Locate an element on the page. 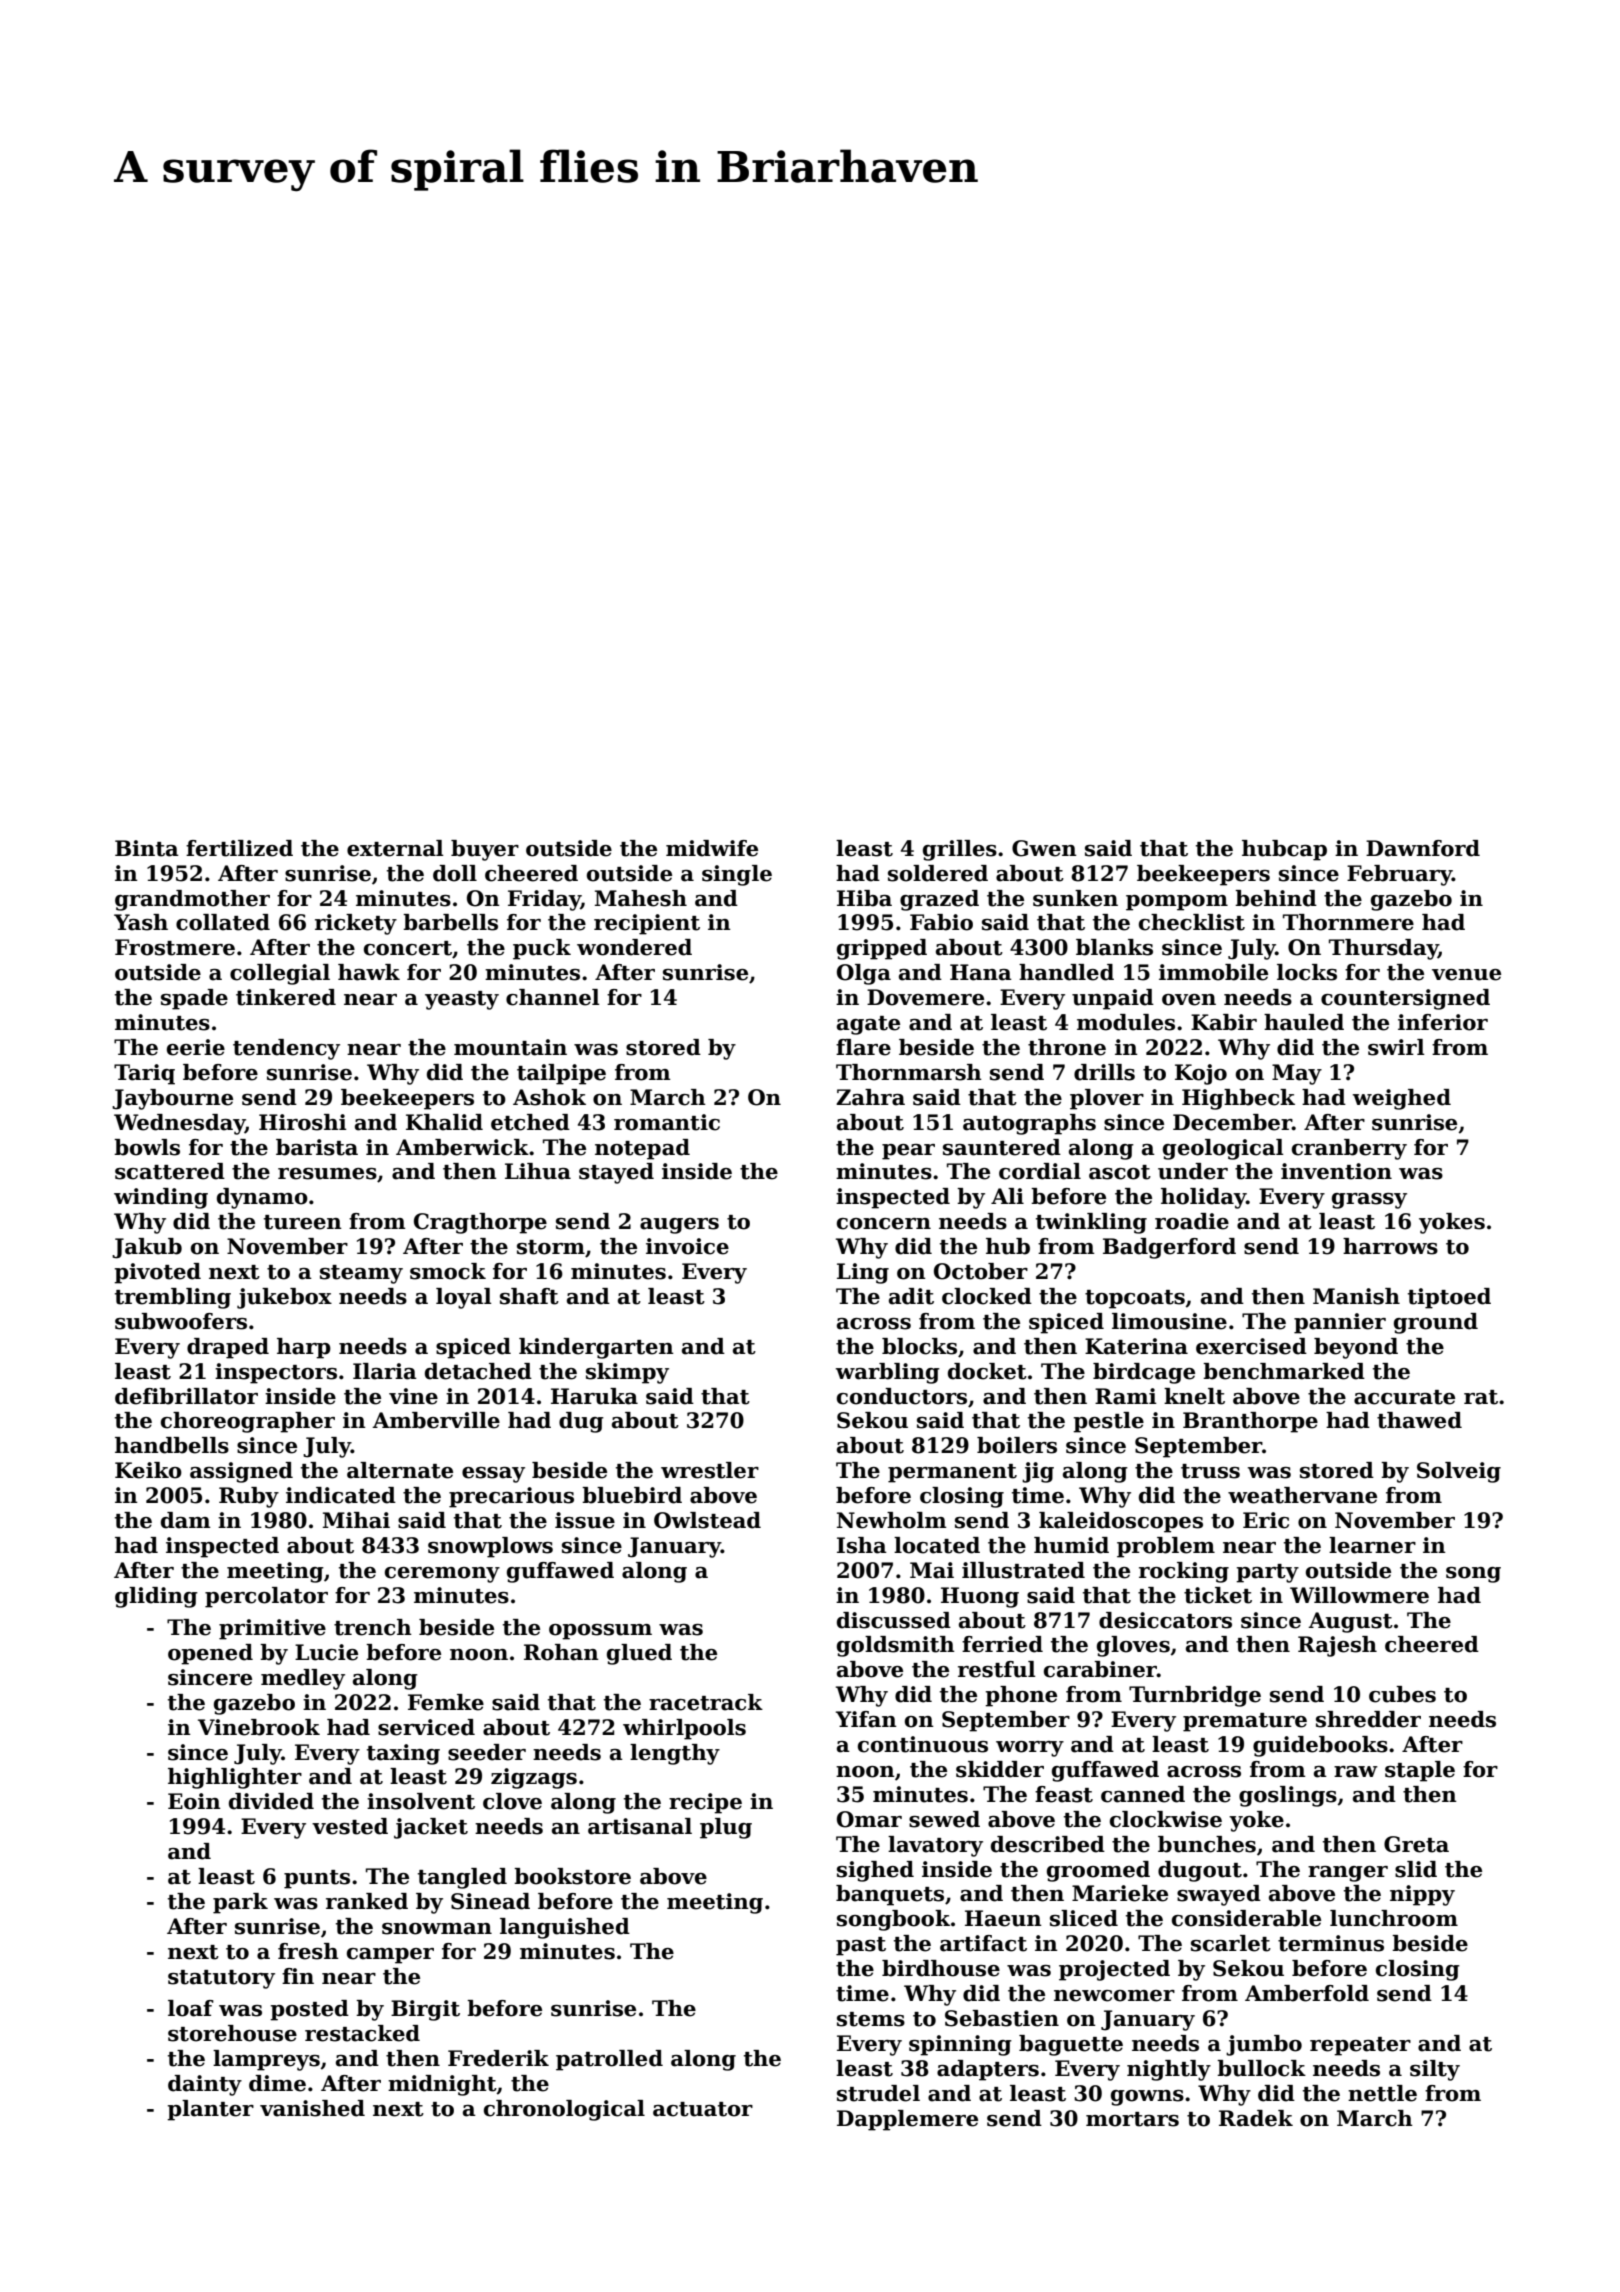 Image resolution: width=1620 pixels, height=2292 pixels. loaf is located at coordinates (191, 2008).
